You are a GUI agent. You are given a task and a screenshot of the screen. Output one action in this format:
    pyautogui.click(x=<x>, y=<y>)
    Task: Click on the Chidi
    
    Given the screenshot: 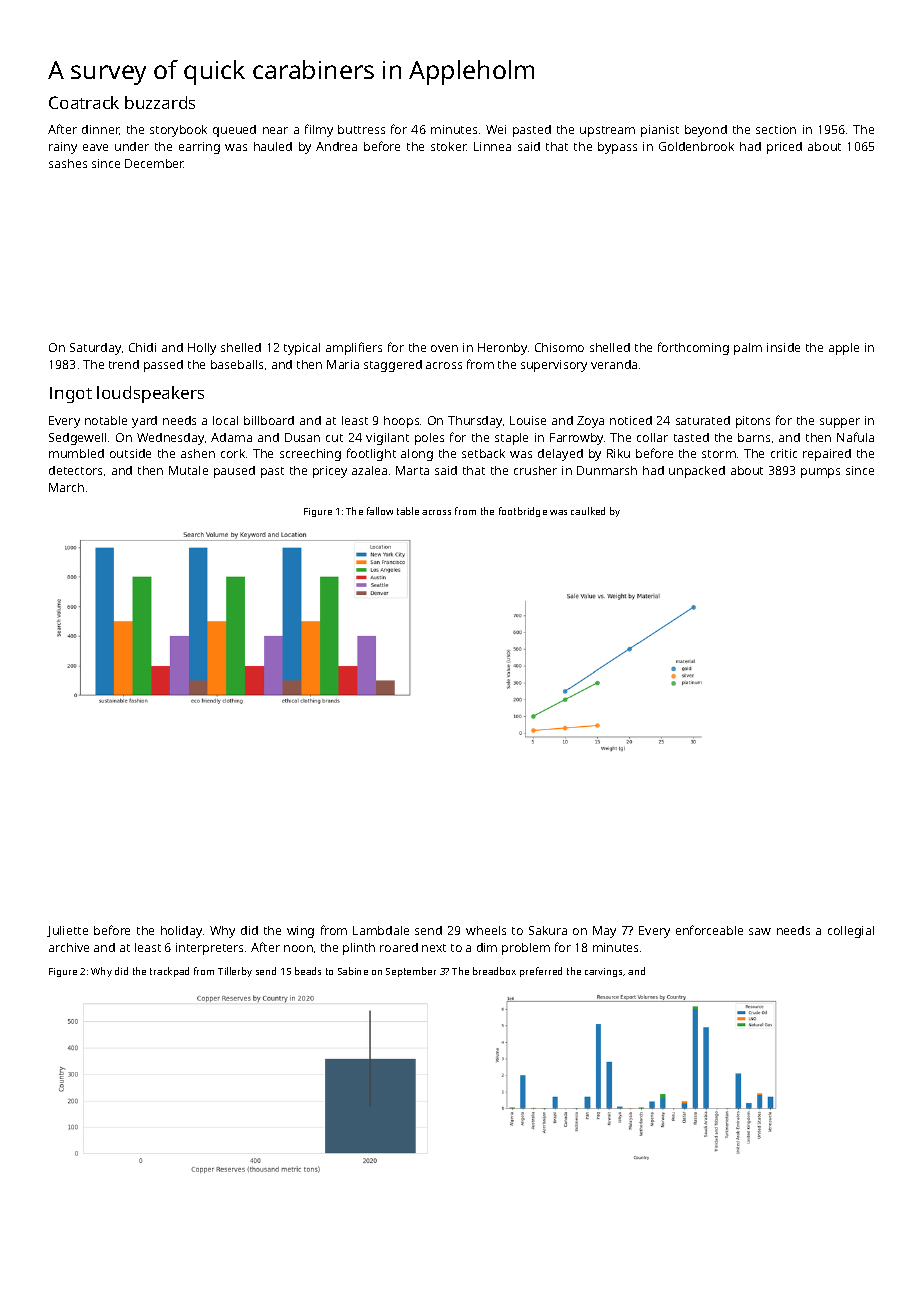 What is the action you would take?
    pyautogui.click(x=142, y=347)
